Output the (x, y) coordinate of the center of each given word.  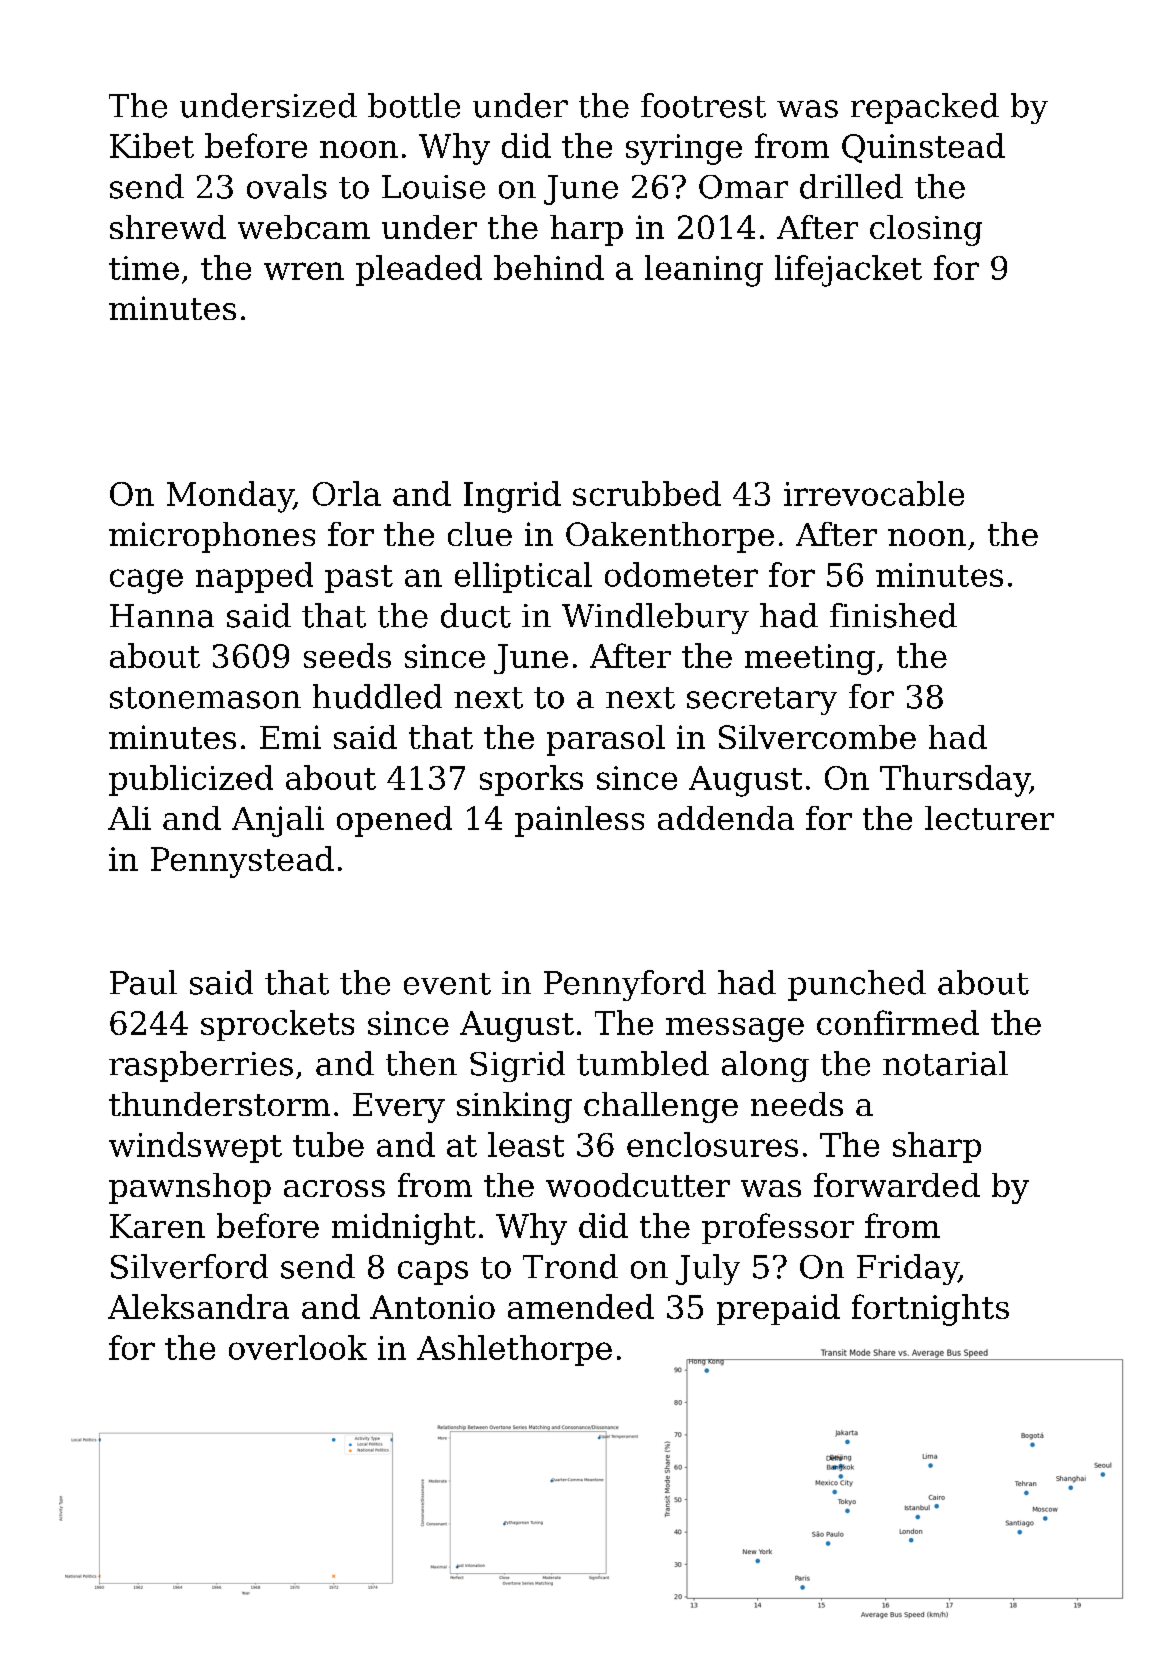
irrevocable (874, 493)
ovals (287, 186)
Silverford (189, 1266)
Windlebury (655, 618)
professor (778, 1228)
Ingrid (512, 497)
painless (579, 821)
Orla (347, 493)
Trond (570, 1266)
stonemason (205, 698)
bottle (414, 105)
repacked (925, 108)
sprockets (277, 1025)
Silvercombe (817, 737)
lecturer (989, 818)
